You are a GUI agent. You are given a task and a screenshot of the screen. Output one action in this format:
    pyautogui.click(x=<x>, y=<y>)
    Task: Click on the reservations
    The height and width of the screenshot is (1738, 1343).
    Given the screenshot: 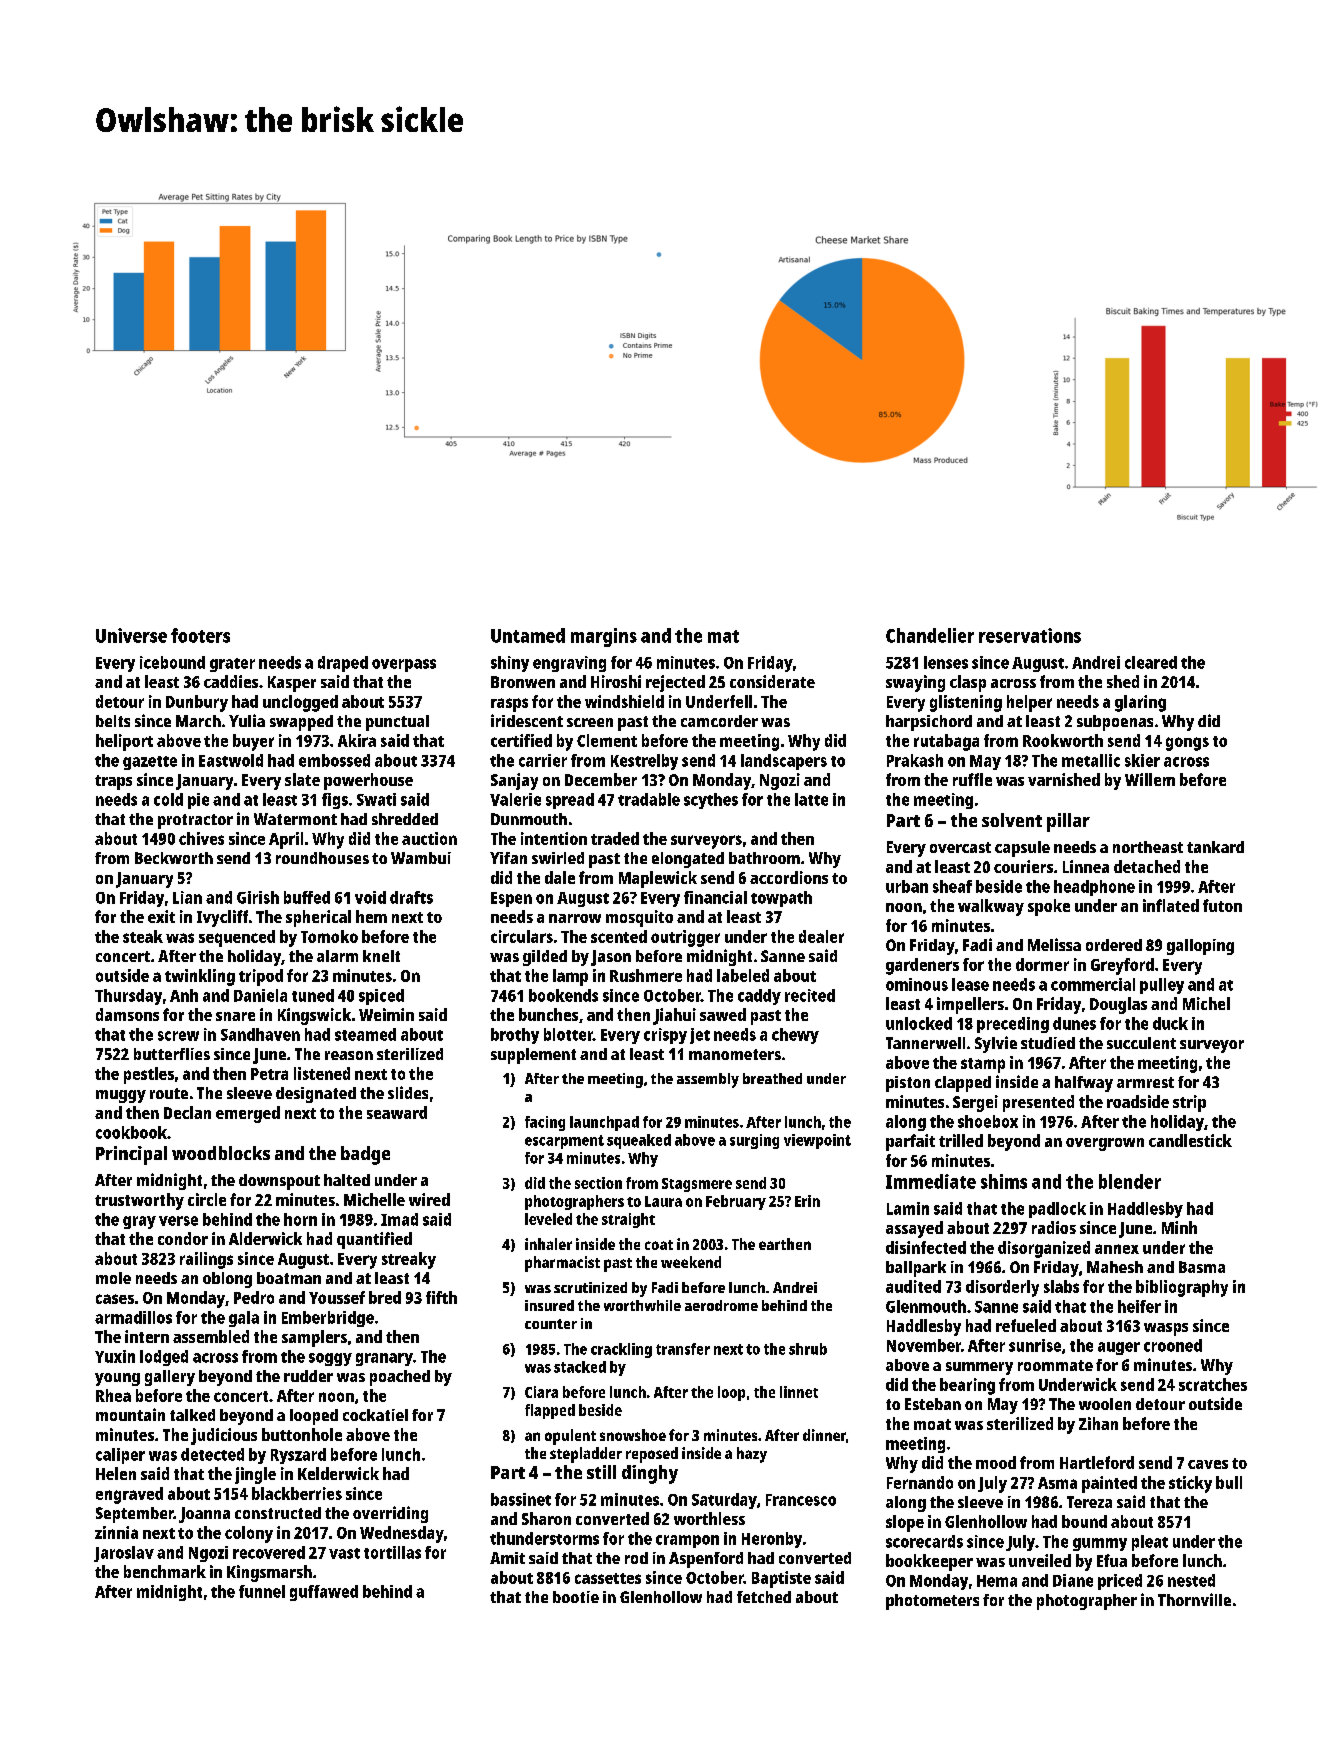 What is the action you would take?
    pyautogui.click(x=1030, y=635)
